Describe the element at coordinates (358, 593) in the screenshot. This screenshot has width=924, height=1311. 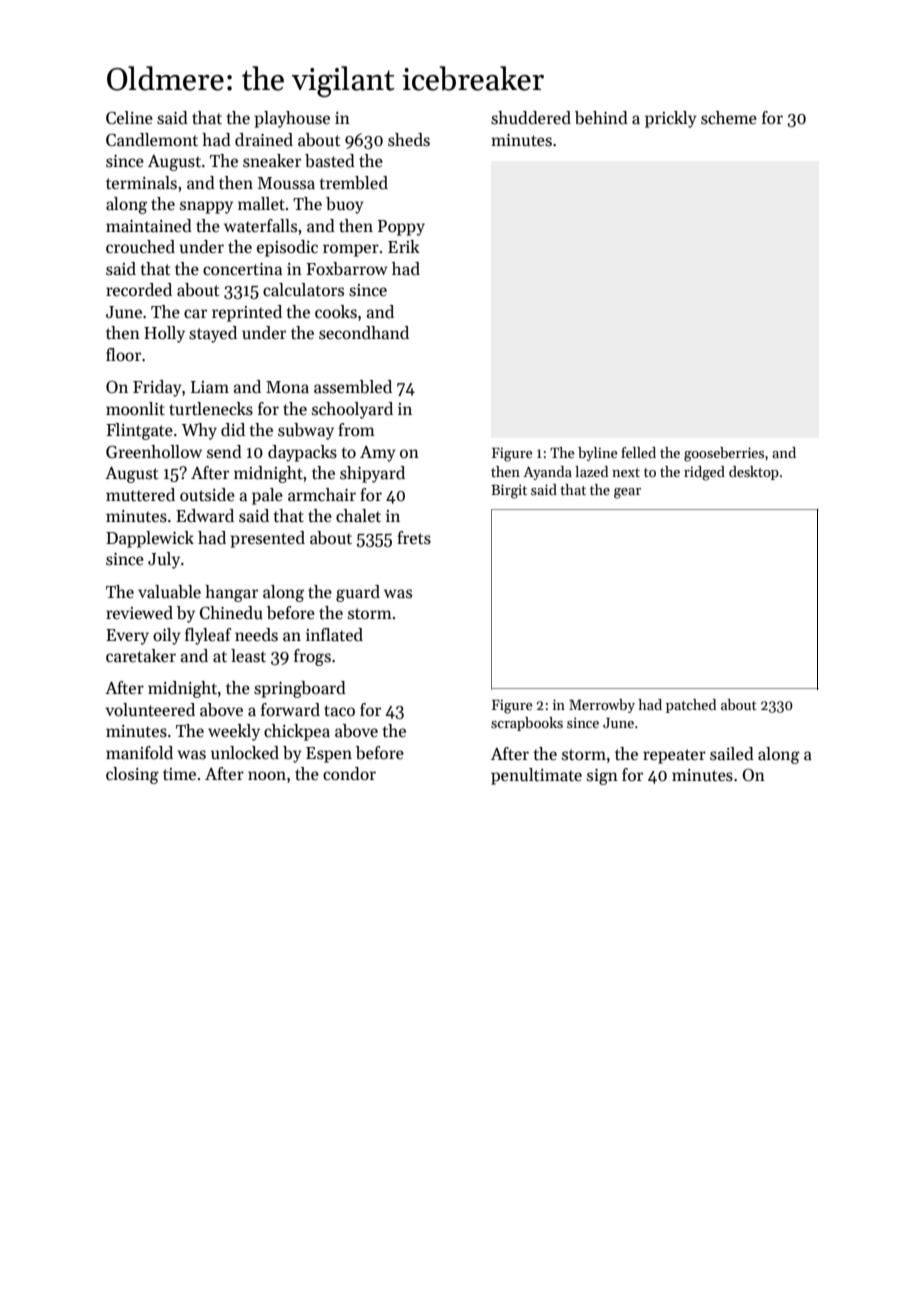
I see `guard` at that location.
